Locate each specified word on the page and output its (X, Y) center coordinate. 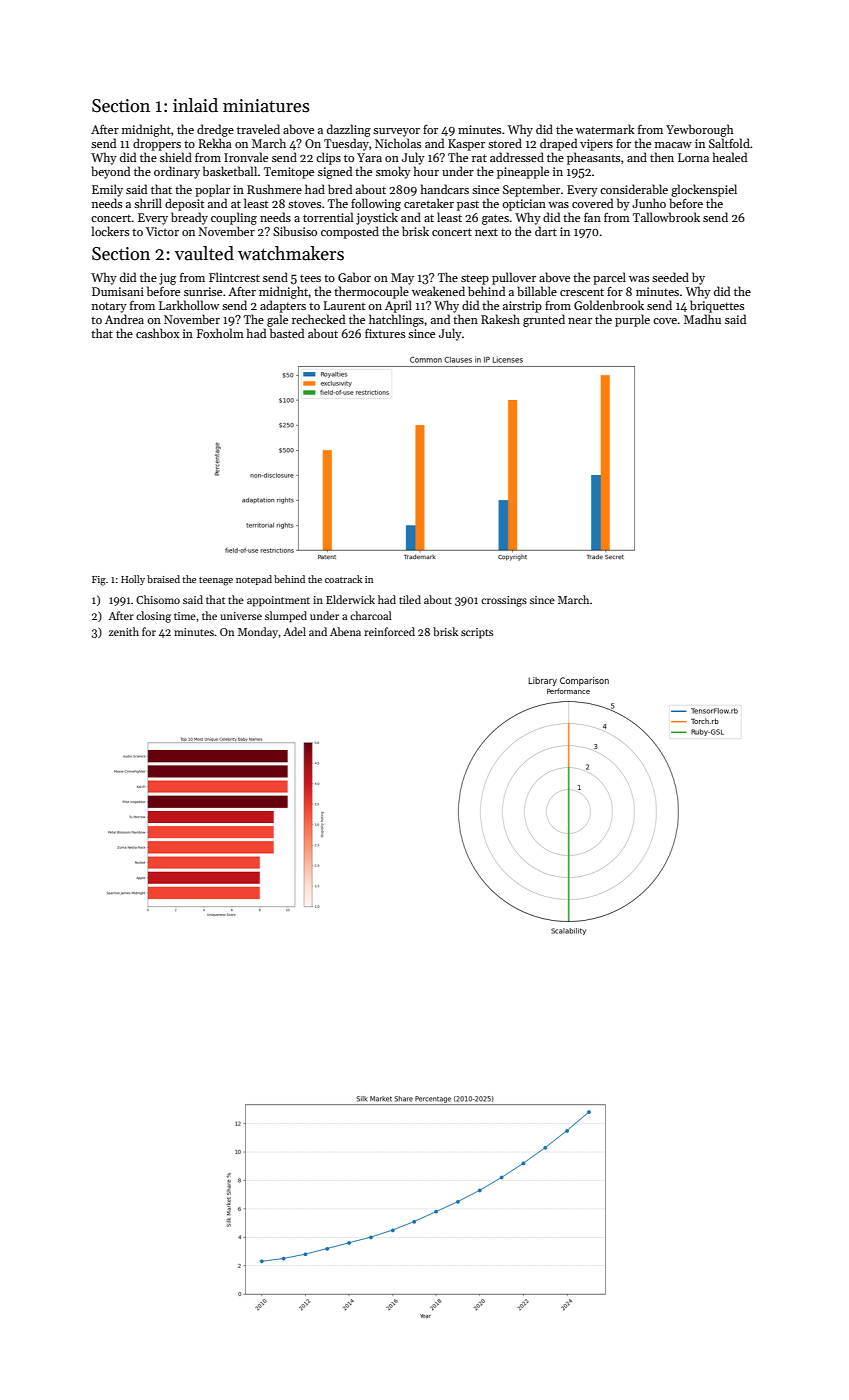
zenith (124, 631)
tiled (410, 599)
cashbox (157, 333)
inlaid (195, 105)
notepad (254, 580)
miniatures (266, 106)
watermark (605, 129)
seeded (670, 277)
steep (475, 280)
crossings (504, 601)
